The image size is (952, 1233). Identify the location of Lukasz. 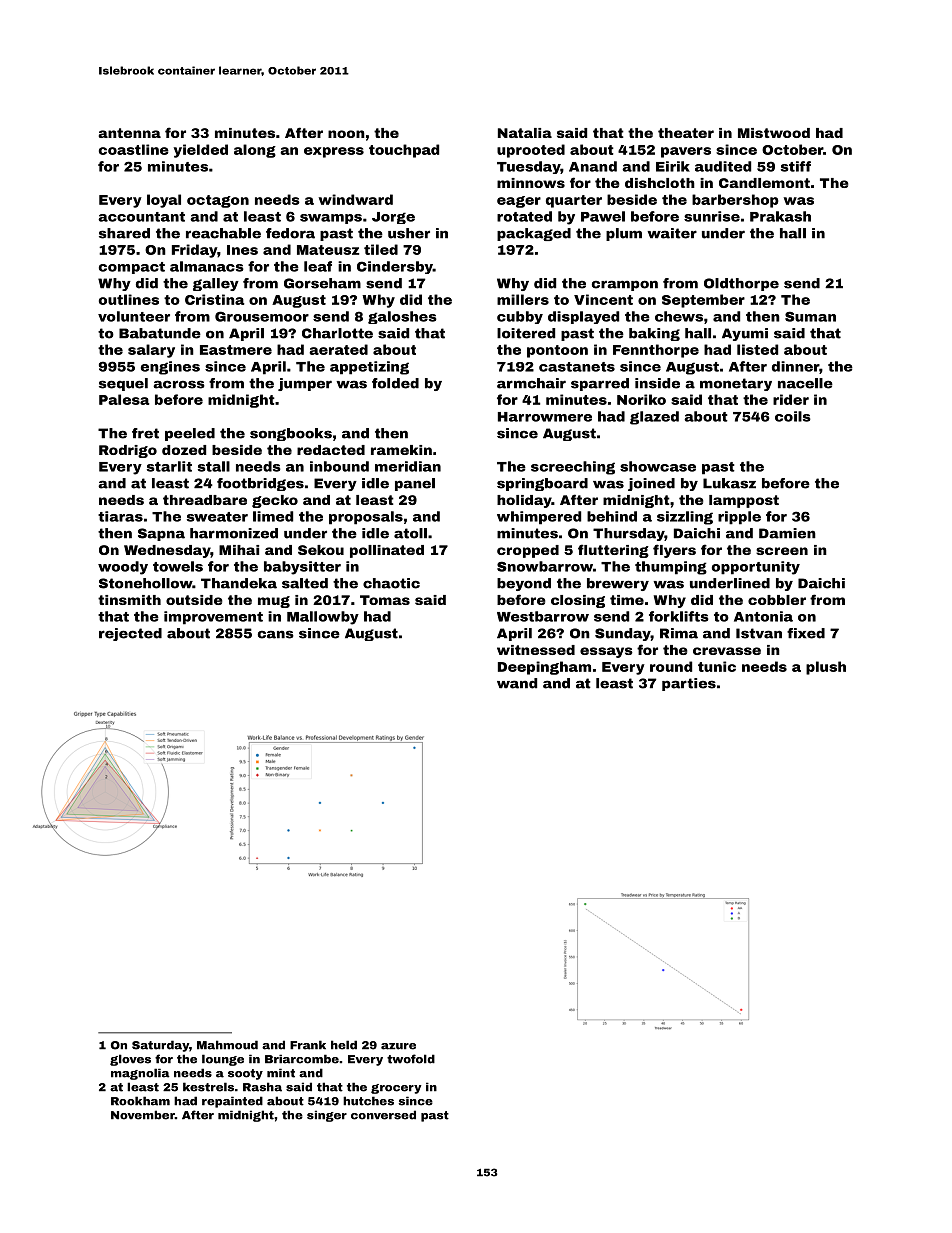
(729, 483).
